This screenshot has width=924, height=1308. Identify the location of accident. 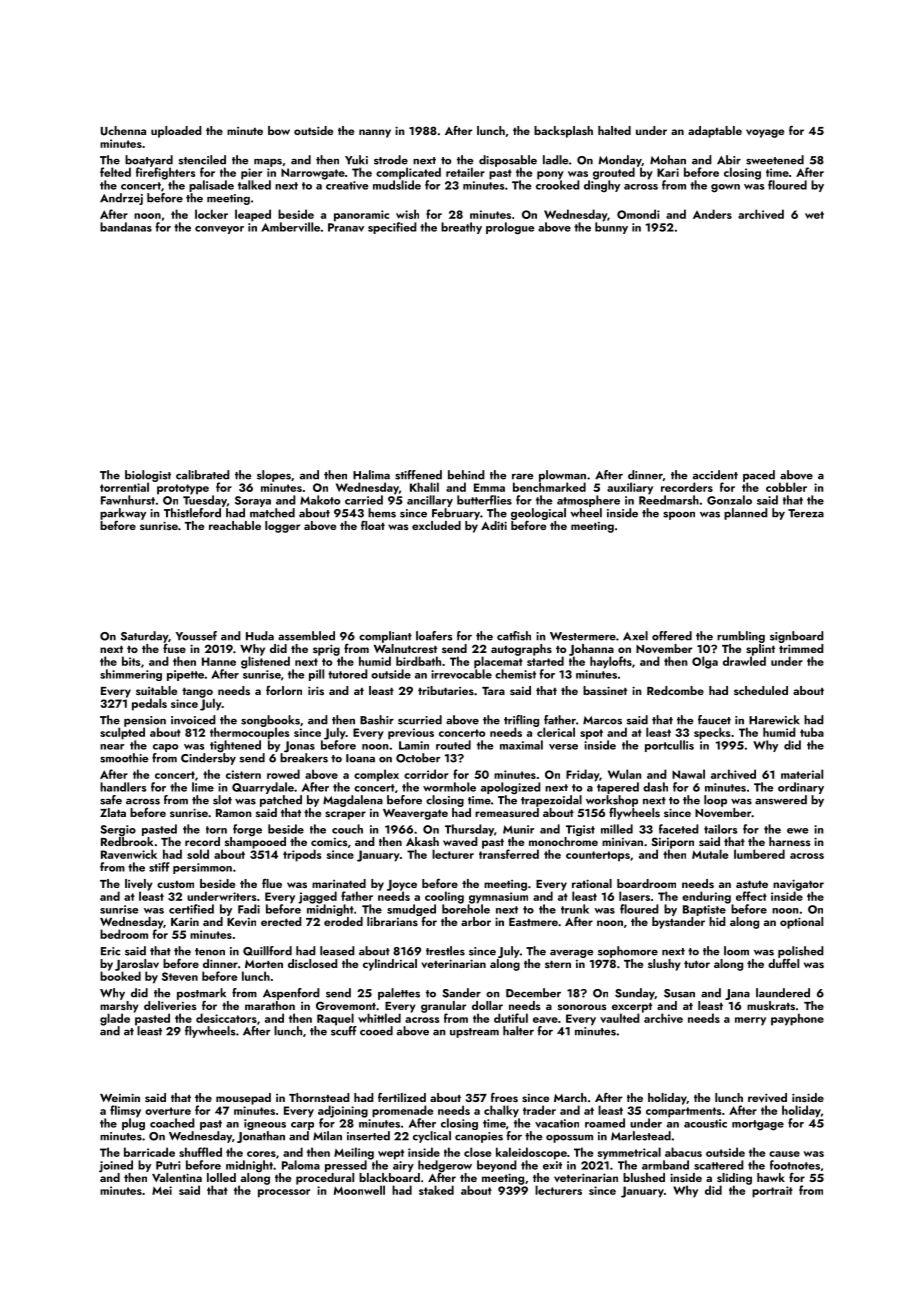
(715, 475).
